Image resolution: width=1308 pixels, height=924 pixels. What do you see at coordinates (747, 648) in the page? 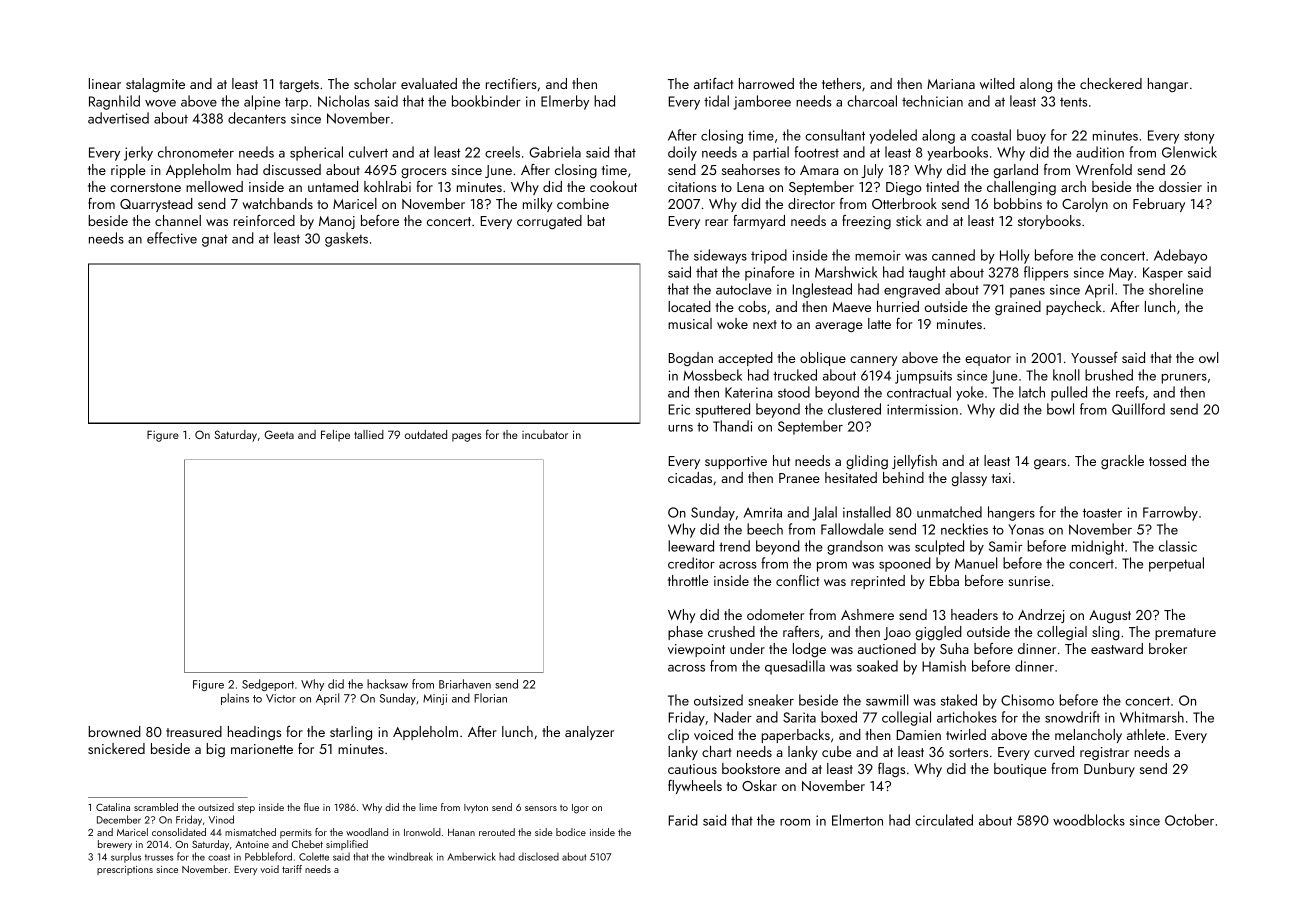
I see `under` at bounding box center [747, 648].
